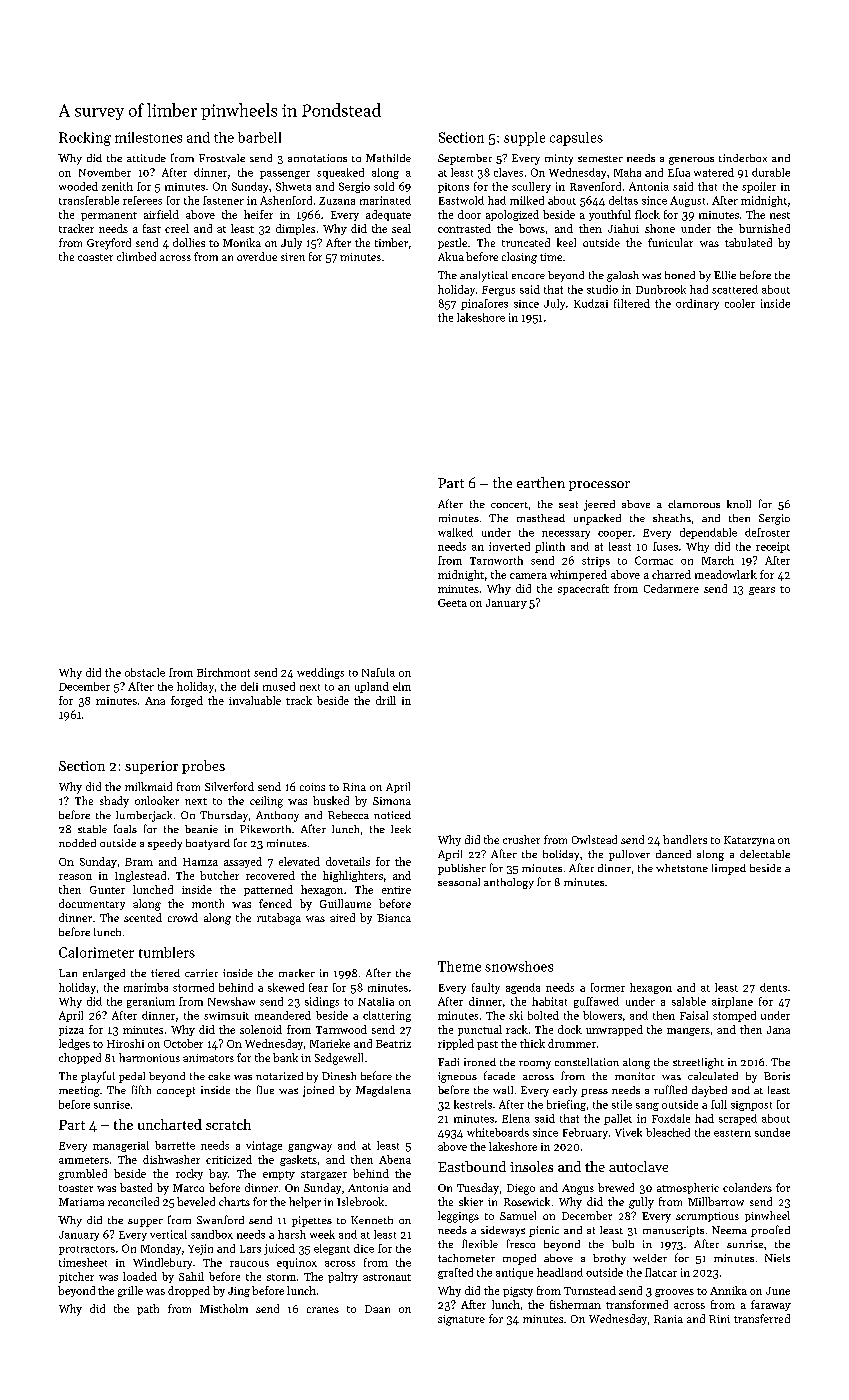  I want to click on fifth, so click(141, 1089).
